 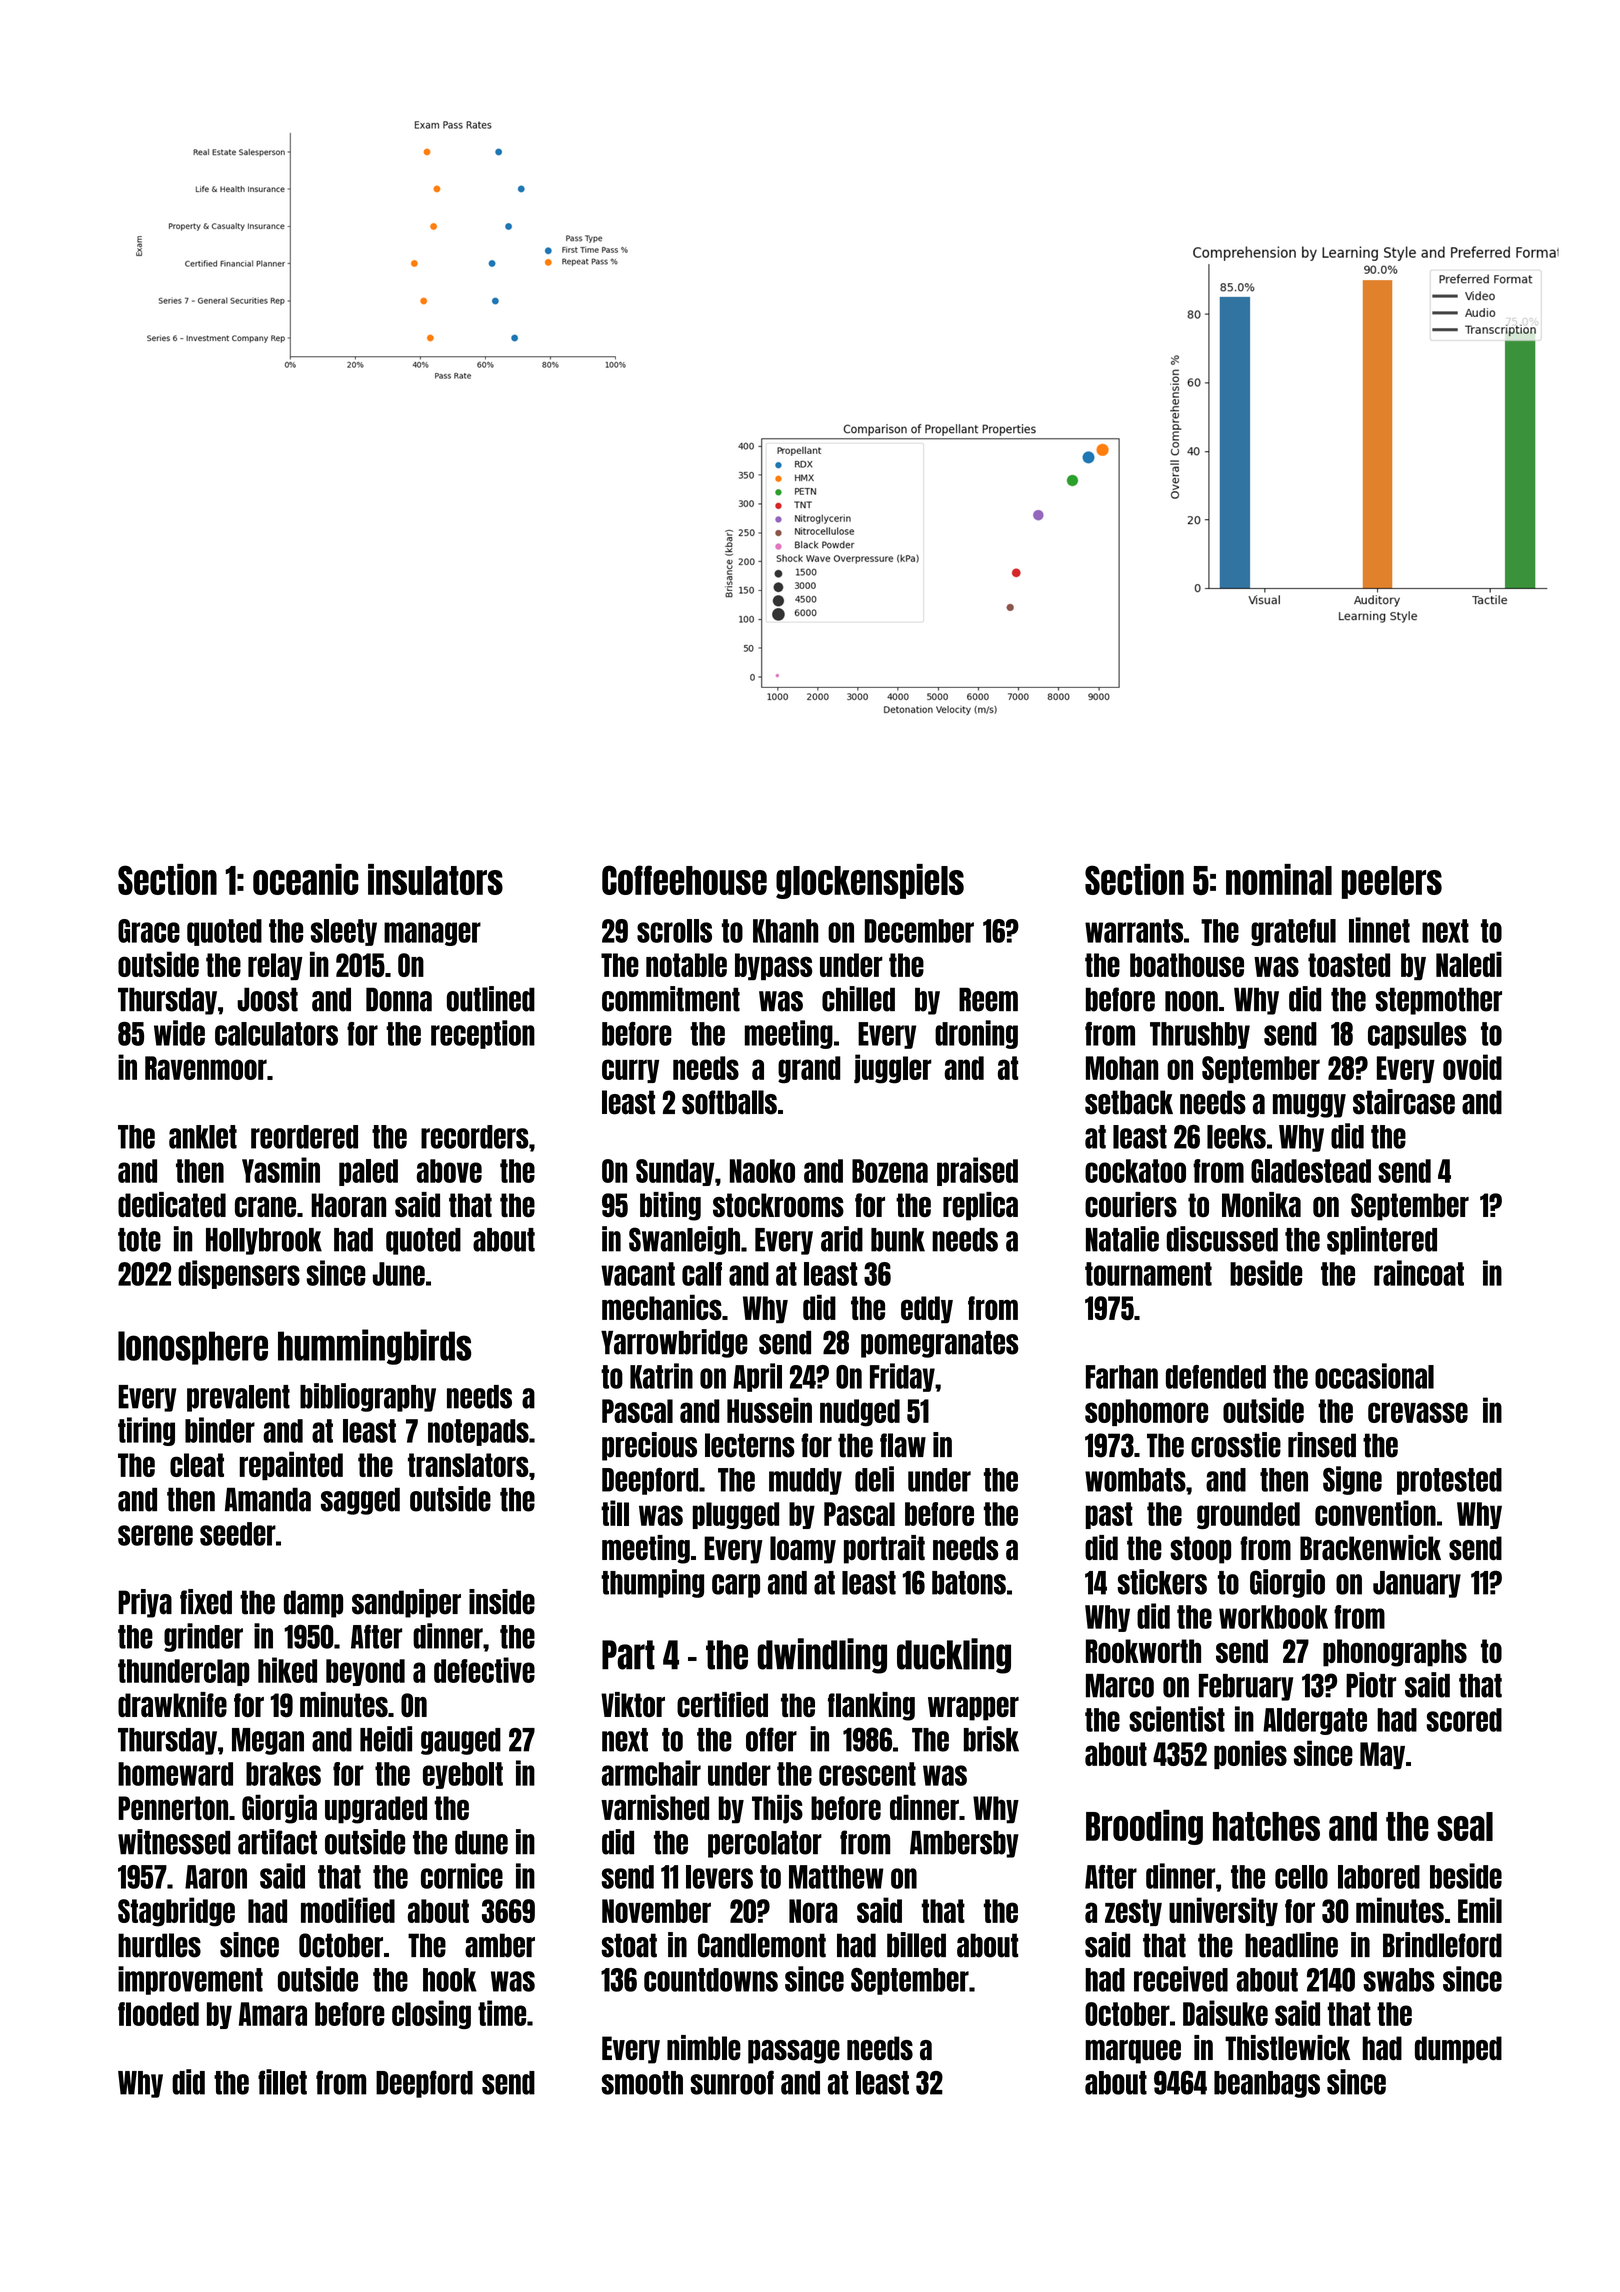 I want to click on Bozena, so click(x=890, y=1171).
